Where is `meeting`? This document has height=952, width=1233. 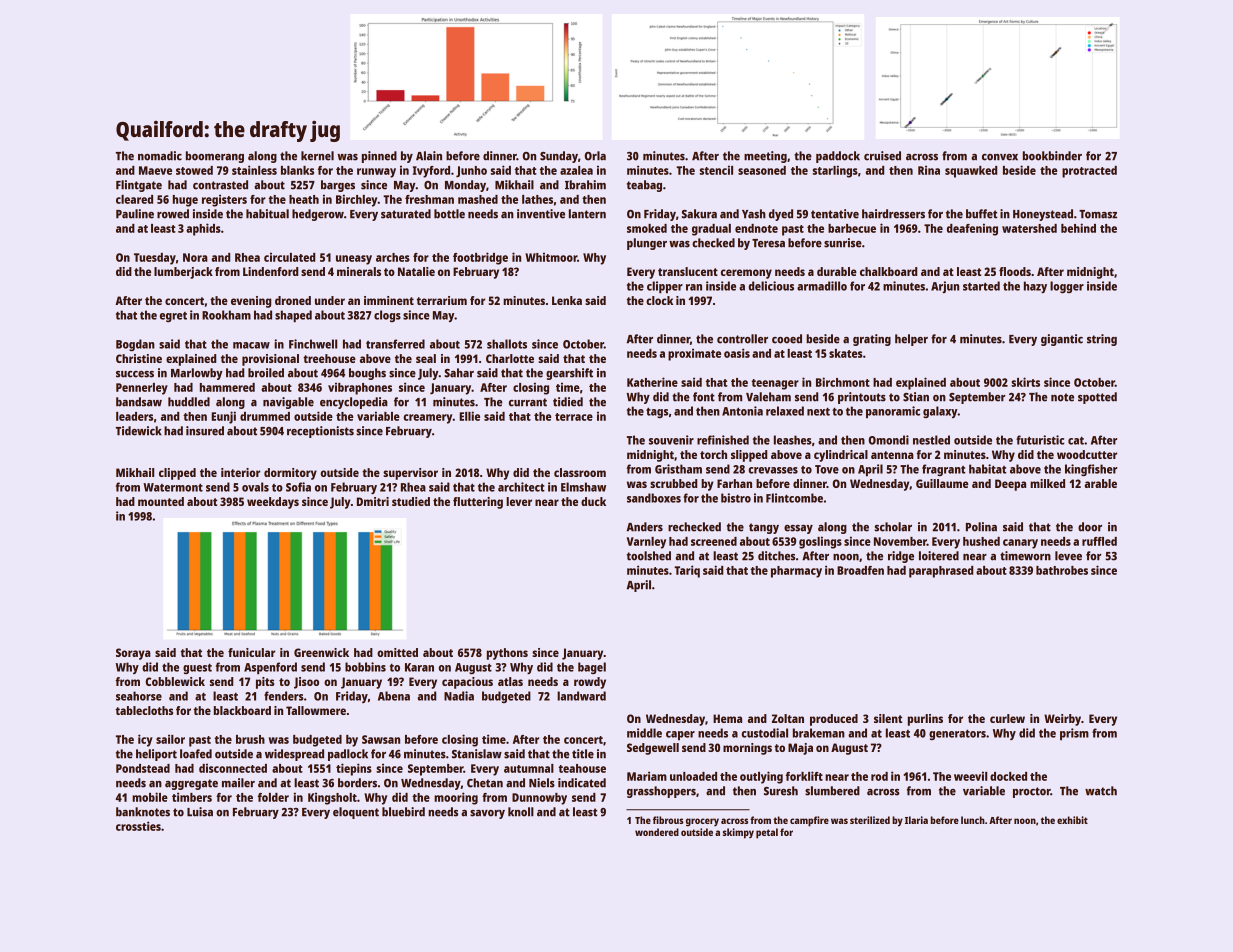
meeting is located at coordinates (765, 157).
